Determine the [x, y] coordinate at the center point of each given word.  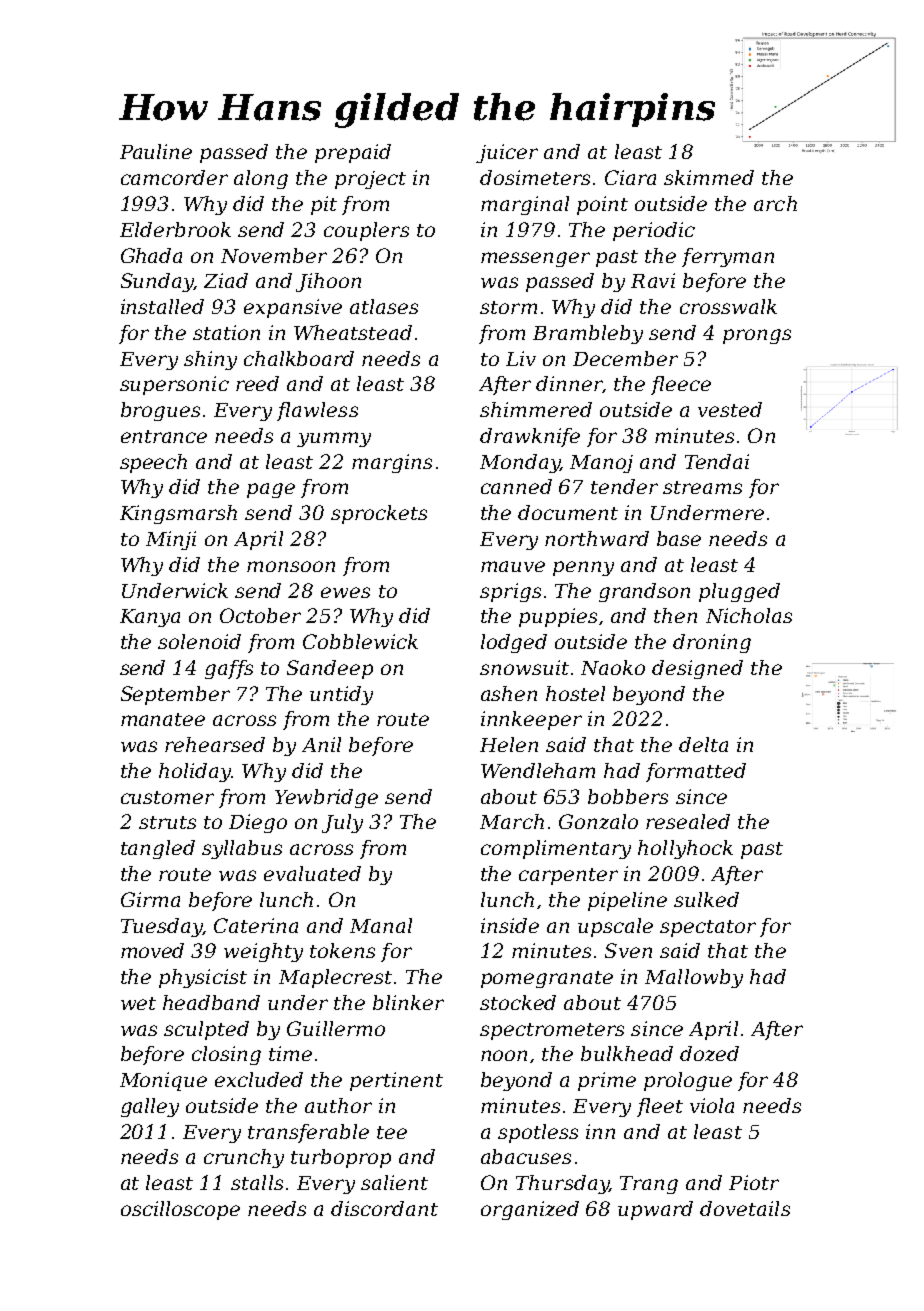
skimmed [709, 177]
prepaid [353, 153]
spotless [538, 1133]
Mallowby [694, 978]
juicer [507, 153]
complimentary [556, 849]
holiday [195, 772]
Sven [628, 950]
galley [150, 1107]
